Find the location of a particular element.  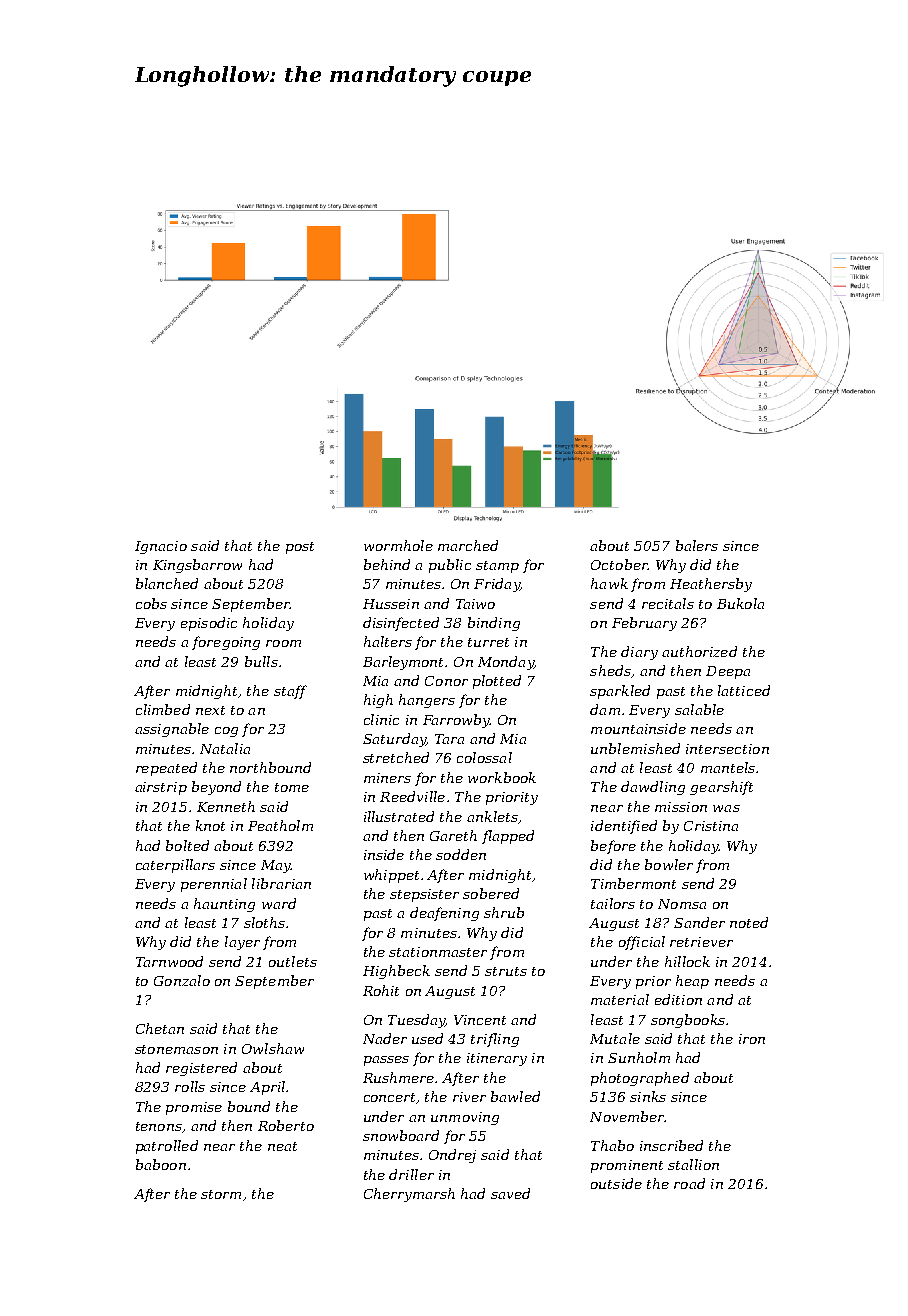

road is located at coordinates (689, 1183).
